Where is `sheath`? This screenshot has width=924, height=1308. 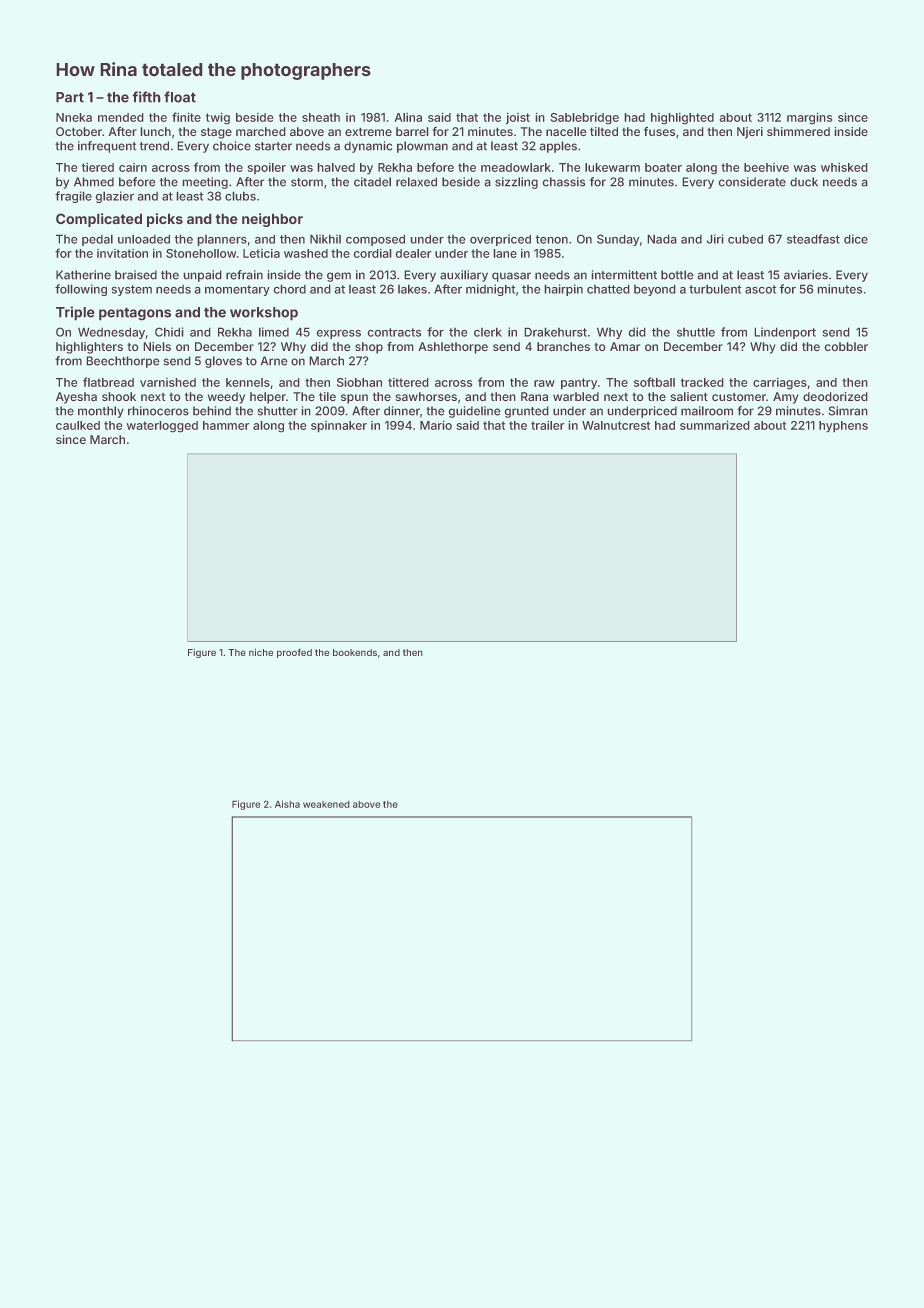 sheath is located at coordinates (321, 117).
